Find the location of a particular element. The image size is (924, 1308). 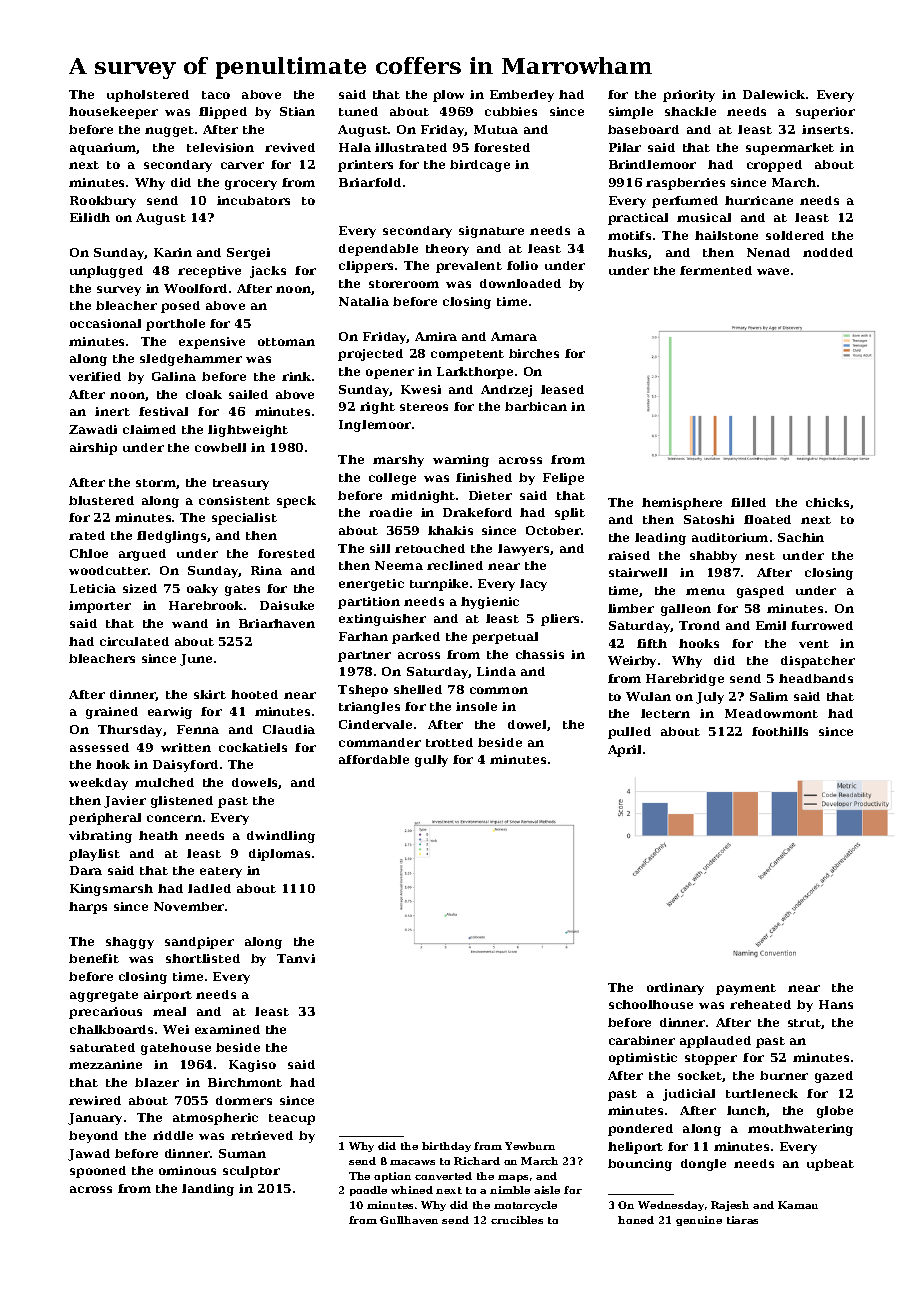

Hans is located at coordinates (836, 1004).
